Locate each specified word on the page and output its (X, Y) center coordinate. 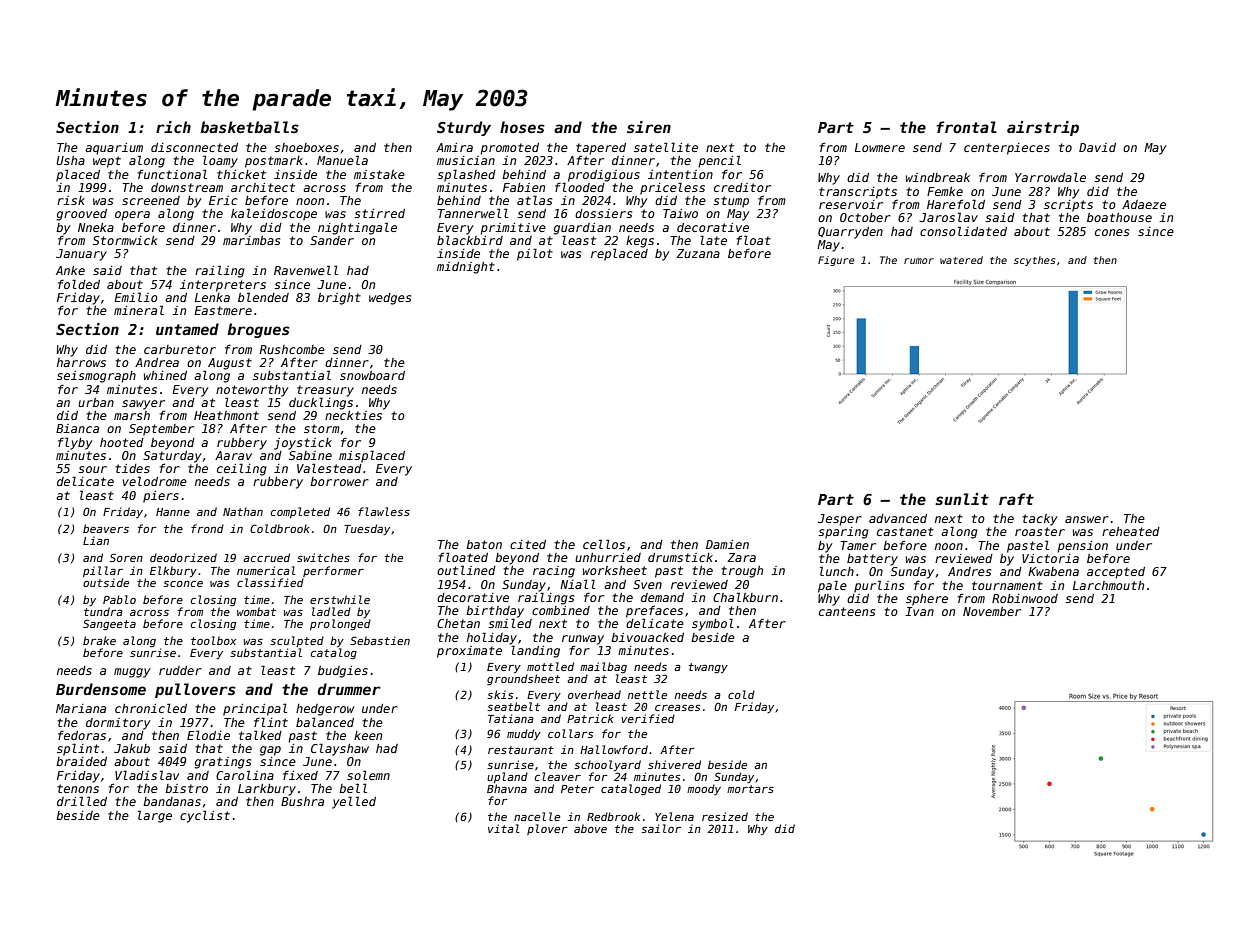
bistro (186, 788)
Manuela (342, 160)
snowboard (372, 375)
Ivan (919, 611)
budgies (343, 672)
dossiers (603, 213)
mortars (750, 789)
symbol (713, 624)
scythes (1034, 261)
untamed (187, 329)
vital (504, 828)
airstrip (1043, 128)
